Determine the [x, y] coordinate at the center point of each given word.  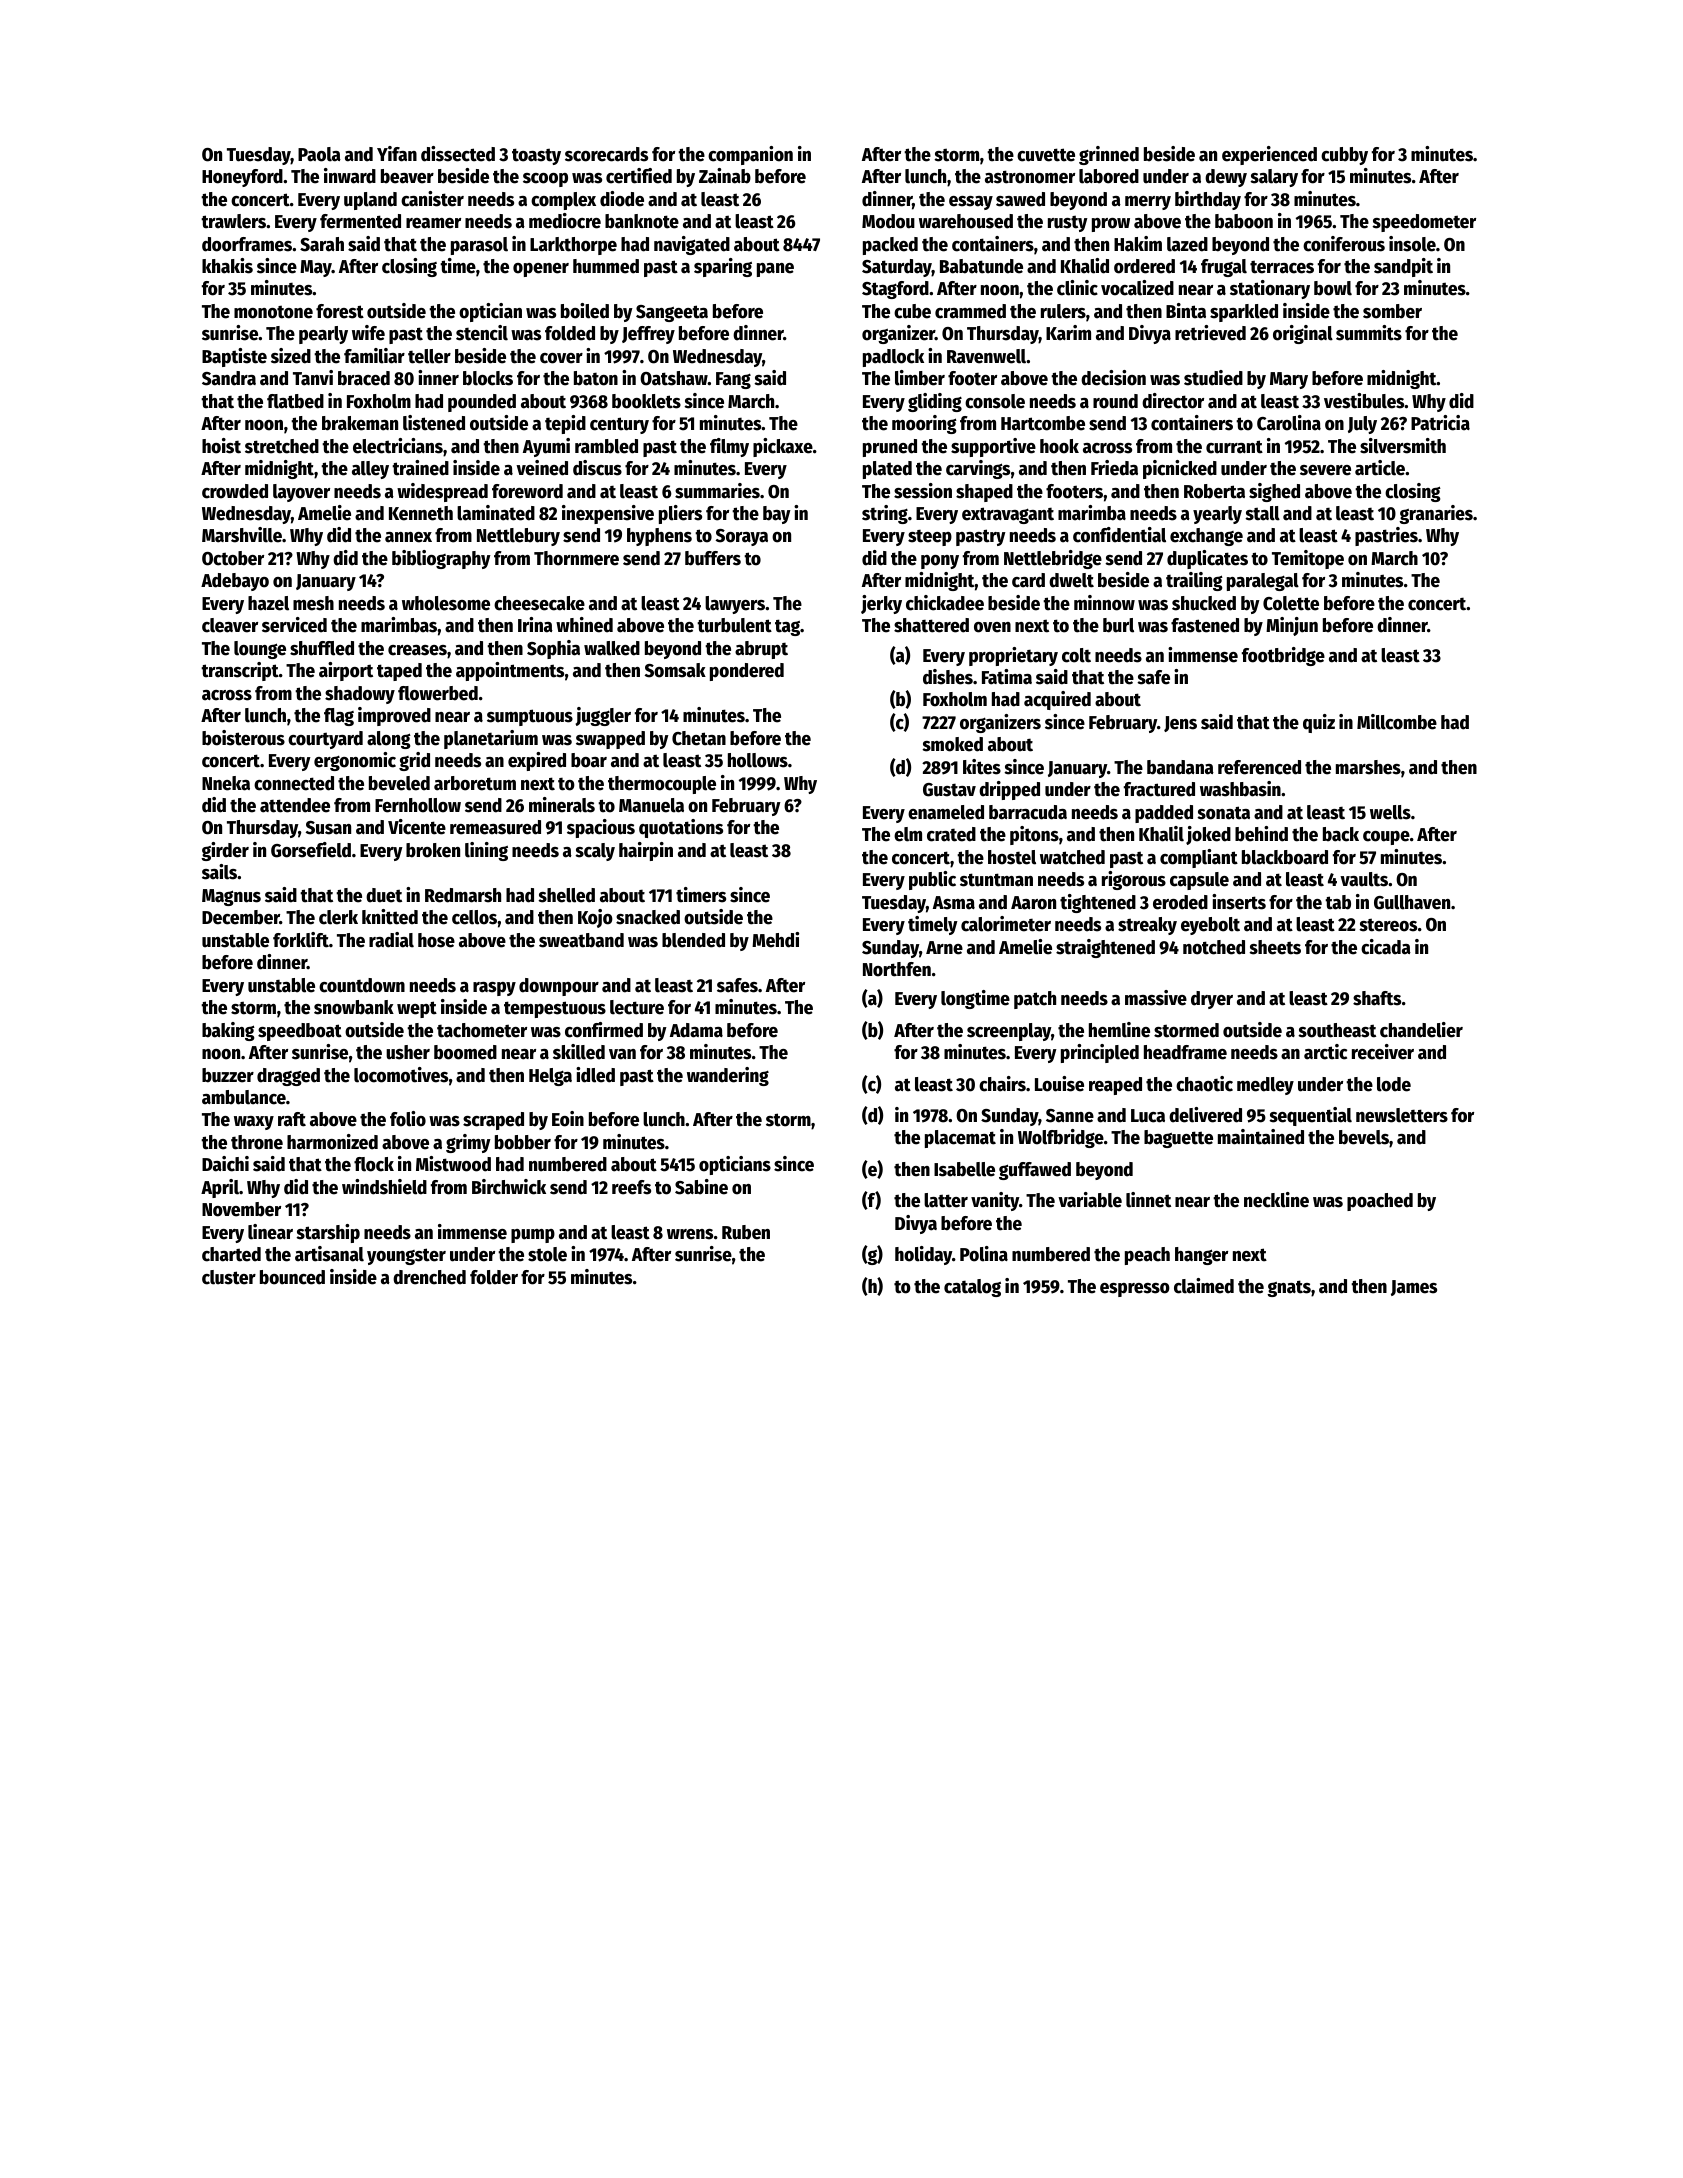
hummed [606, 266]
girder [225, 851]
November [241, 1209]
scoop [545, 180]
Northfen [897, 969]
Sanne [1070, 1116]
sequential [1310, 1116]
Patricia [1440, 423]
